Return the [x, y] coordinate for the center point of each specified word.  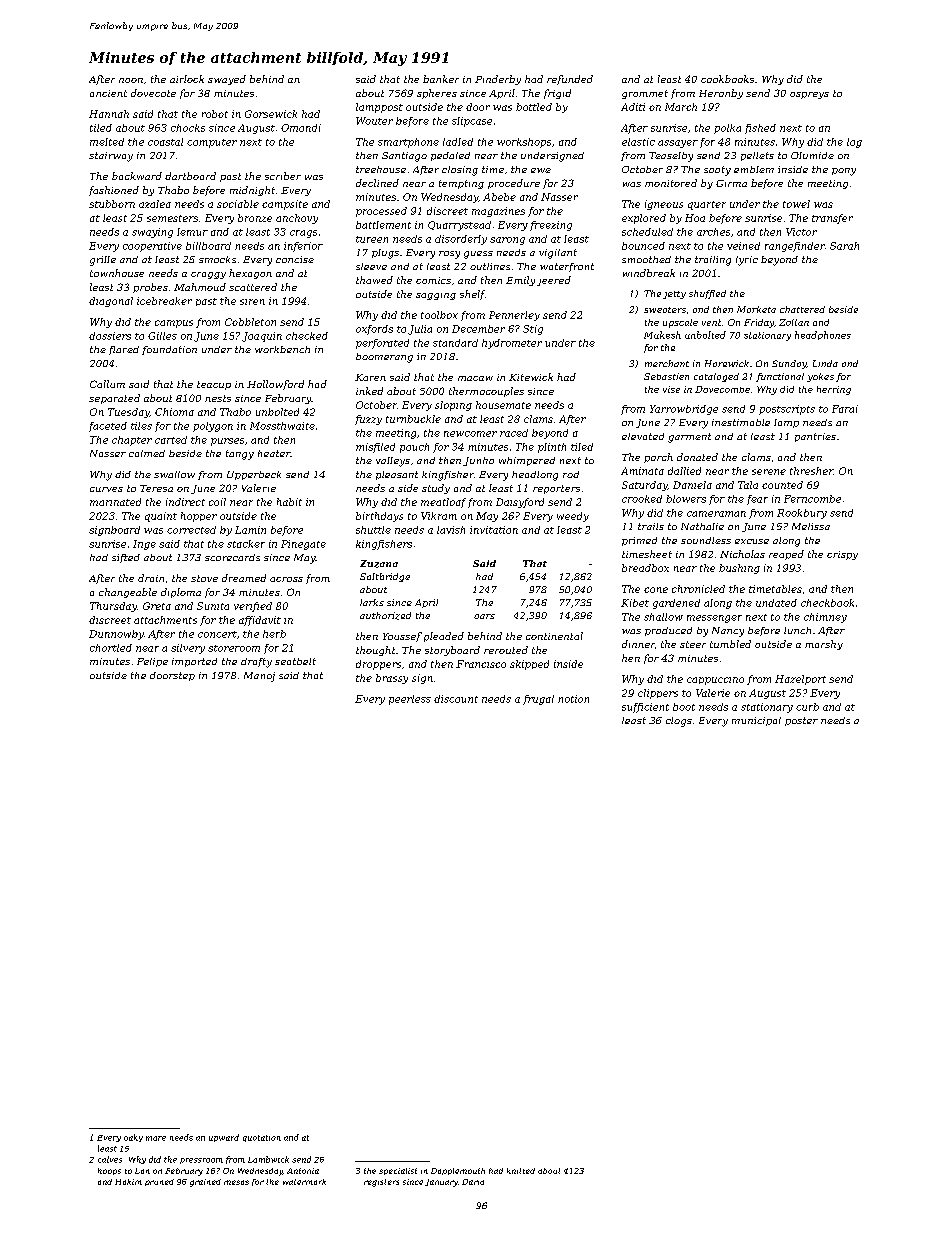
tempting [461, 184]
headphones [823, 335]
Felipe [152, 662]
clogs [679, 722]
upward [224, 1138]
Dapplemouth [458, 1171]
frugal [538, 700]
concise [295, 259]
